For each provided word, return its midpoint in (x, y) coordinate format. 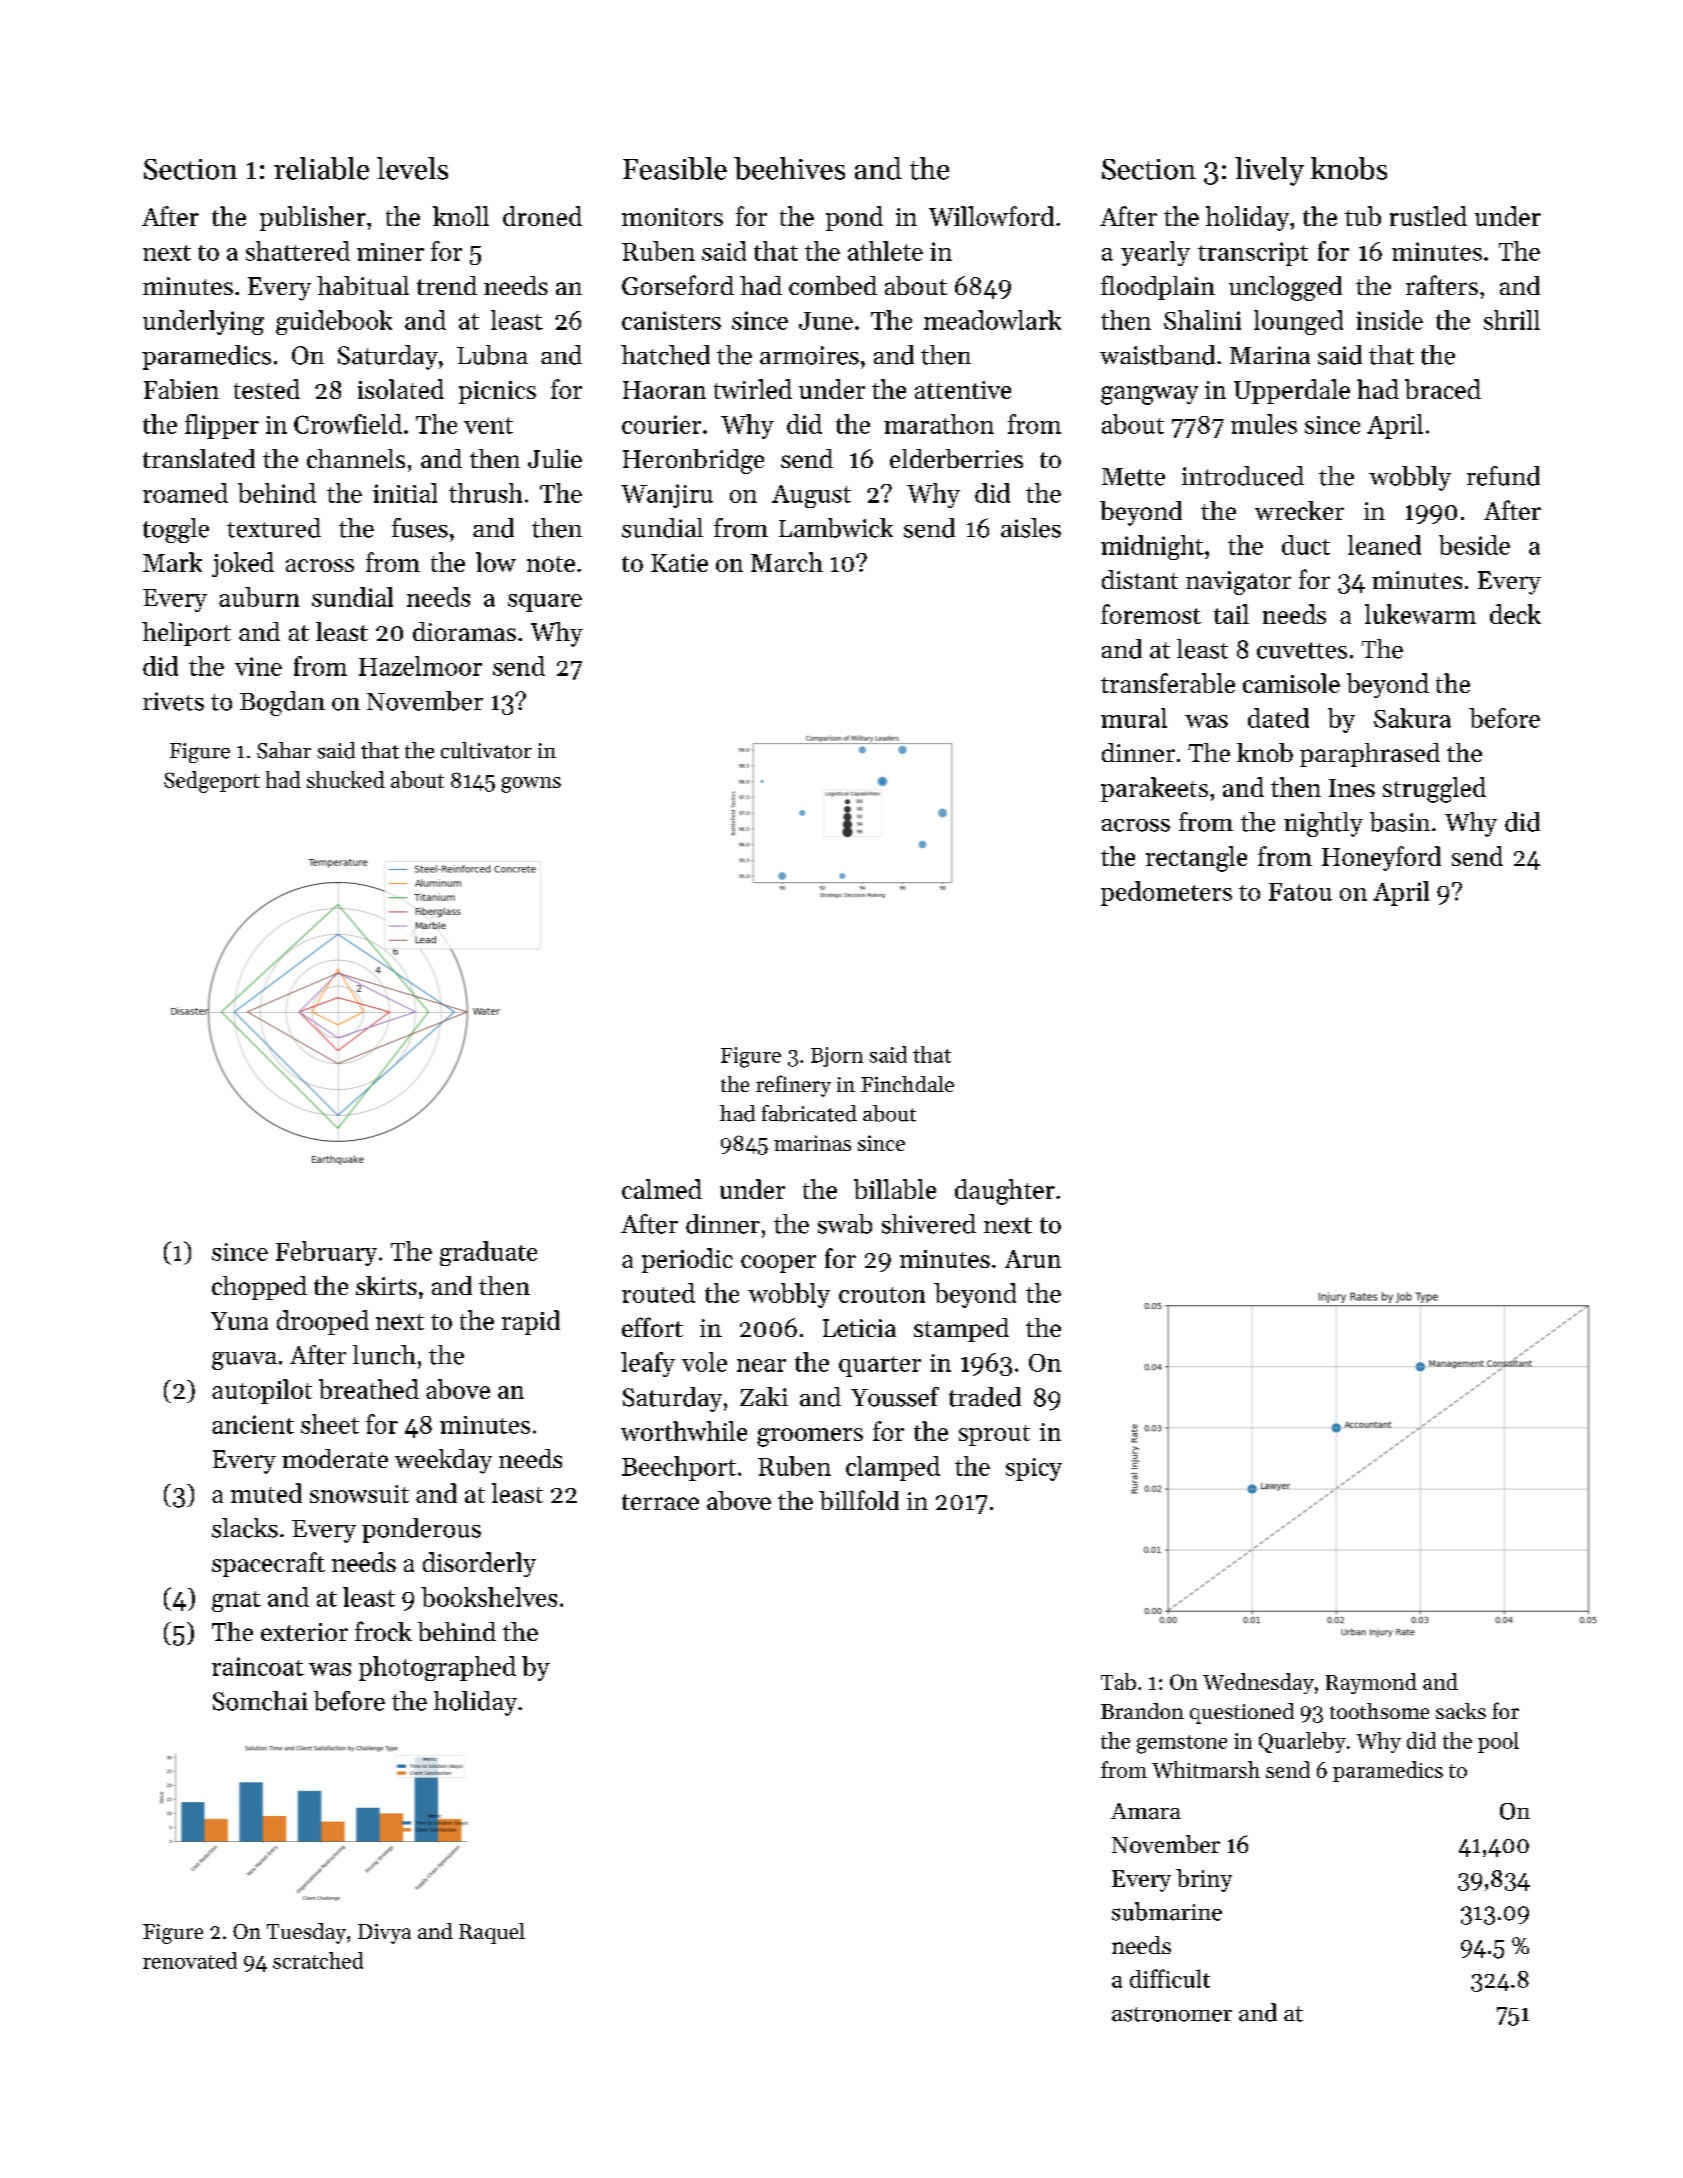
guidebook (334, 322)
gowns (531, 785)
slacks (245, 1528)
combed (833, 285)
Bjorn (837, 1057)
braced (1443, 389)
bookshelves (489, 1597)
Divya (384, 1934)
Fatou (1300, 892)
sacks (1461, 1711)
